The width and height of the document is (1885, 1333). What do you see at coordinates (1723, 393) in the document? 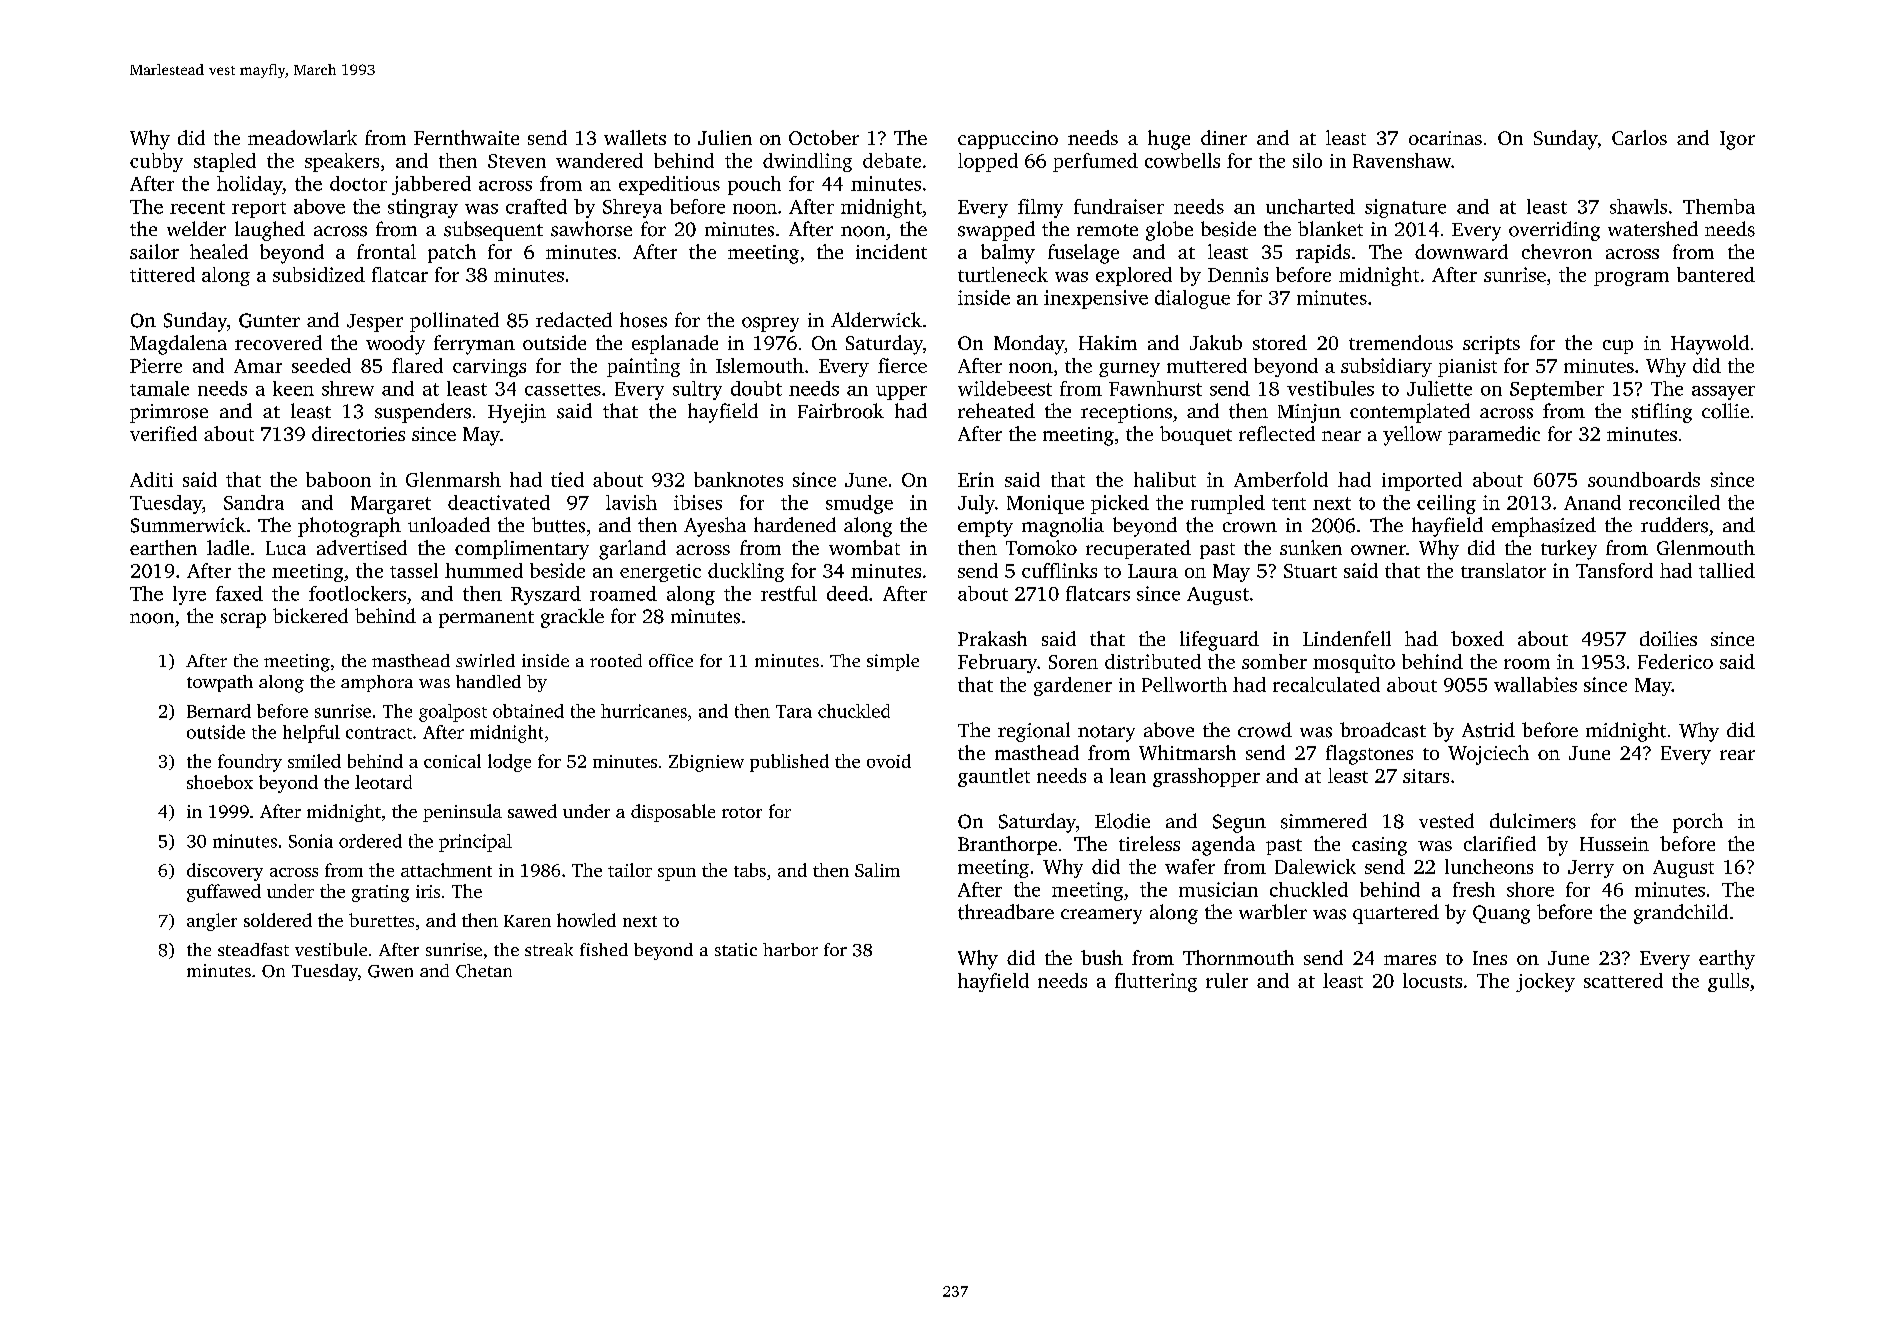
I see `assayer` at bounding box center [1723, 393].
